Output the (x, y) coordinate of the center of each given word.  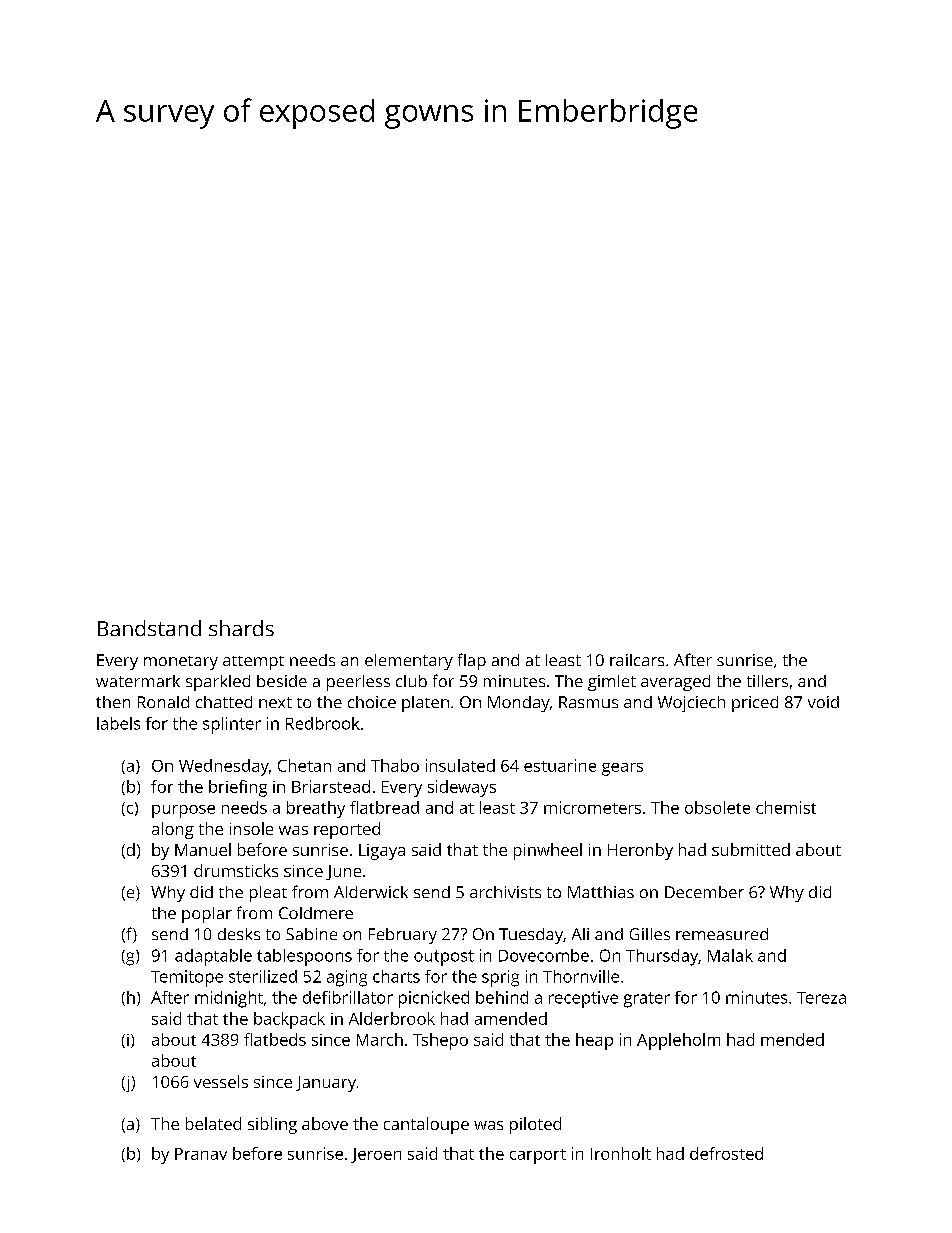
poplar (207, 915)
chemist (786, 807)
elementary (409, 662)
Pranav (201, 1154)
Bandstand (149, 628)
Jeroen (376, 1155)
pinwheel (548, 851)
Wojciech (691, 704)
